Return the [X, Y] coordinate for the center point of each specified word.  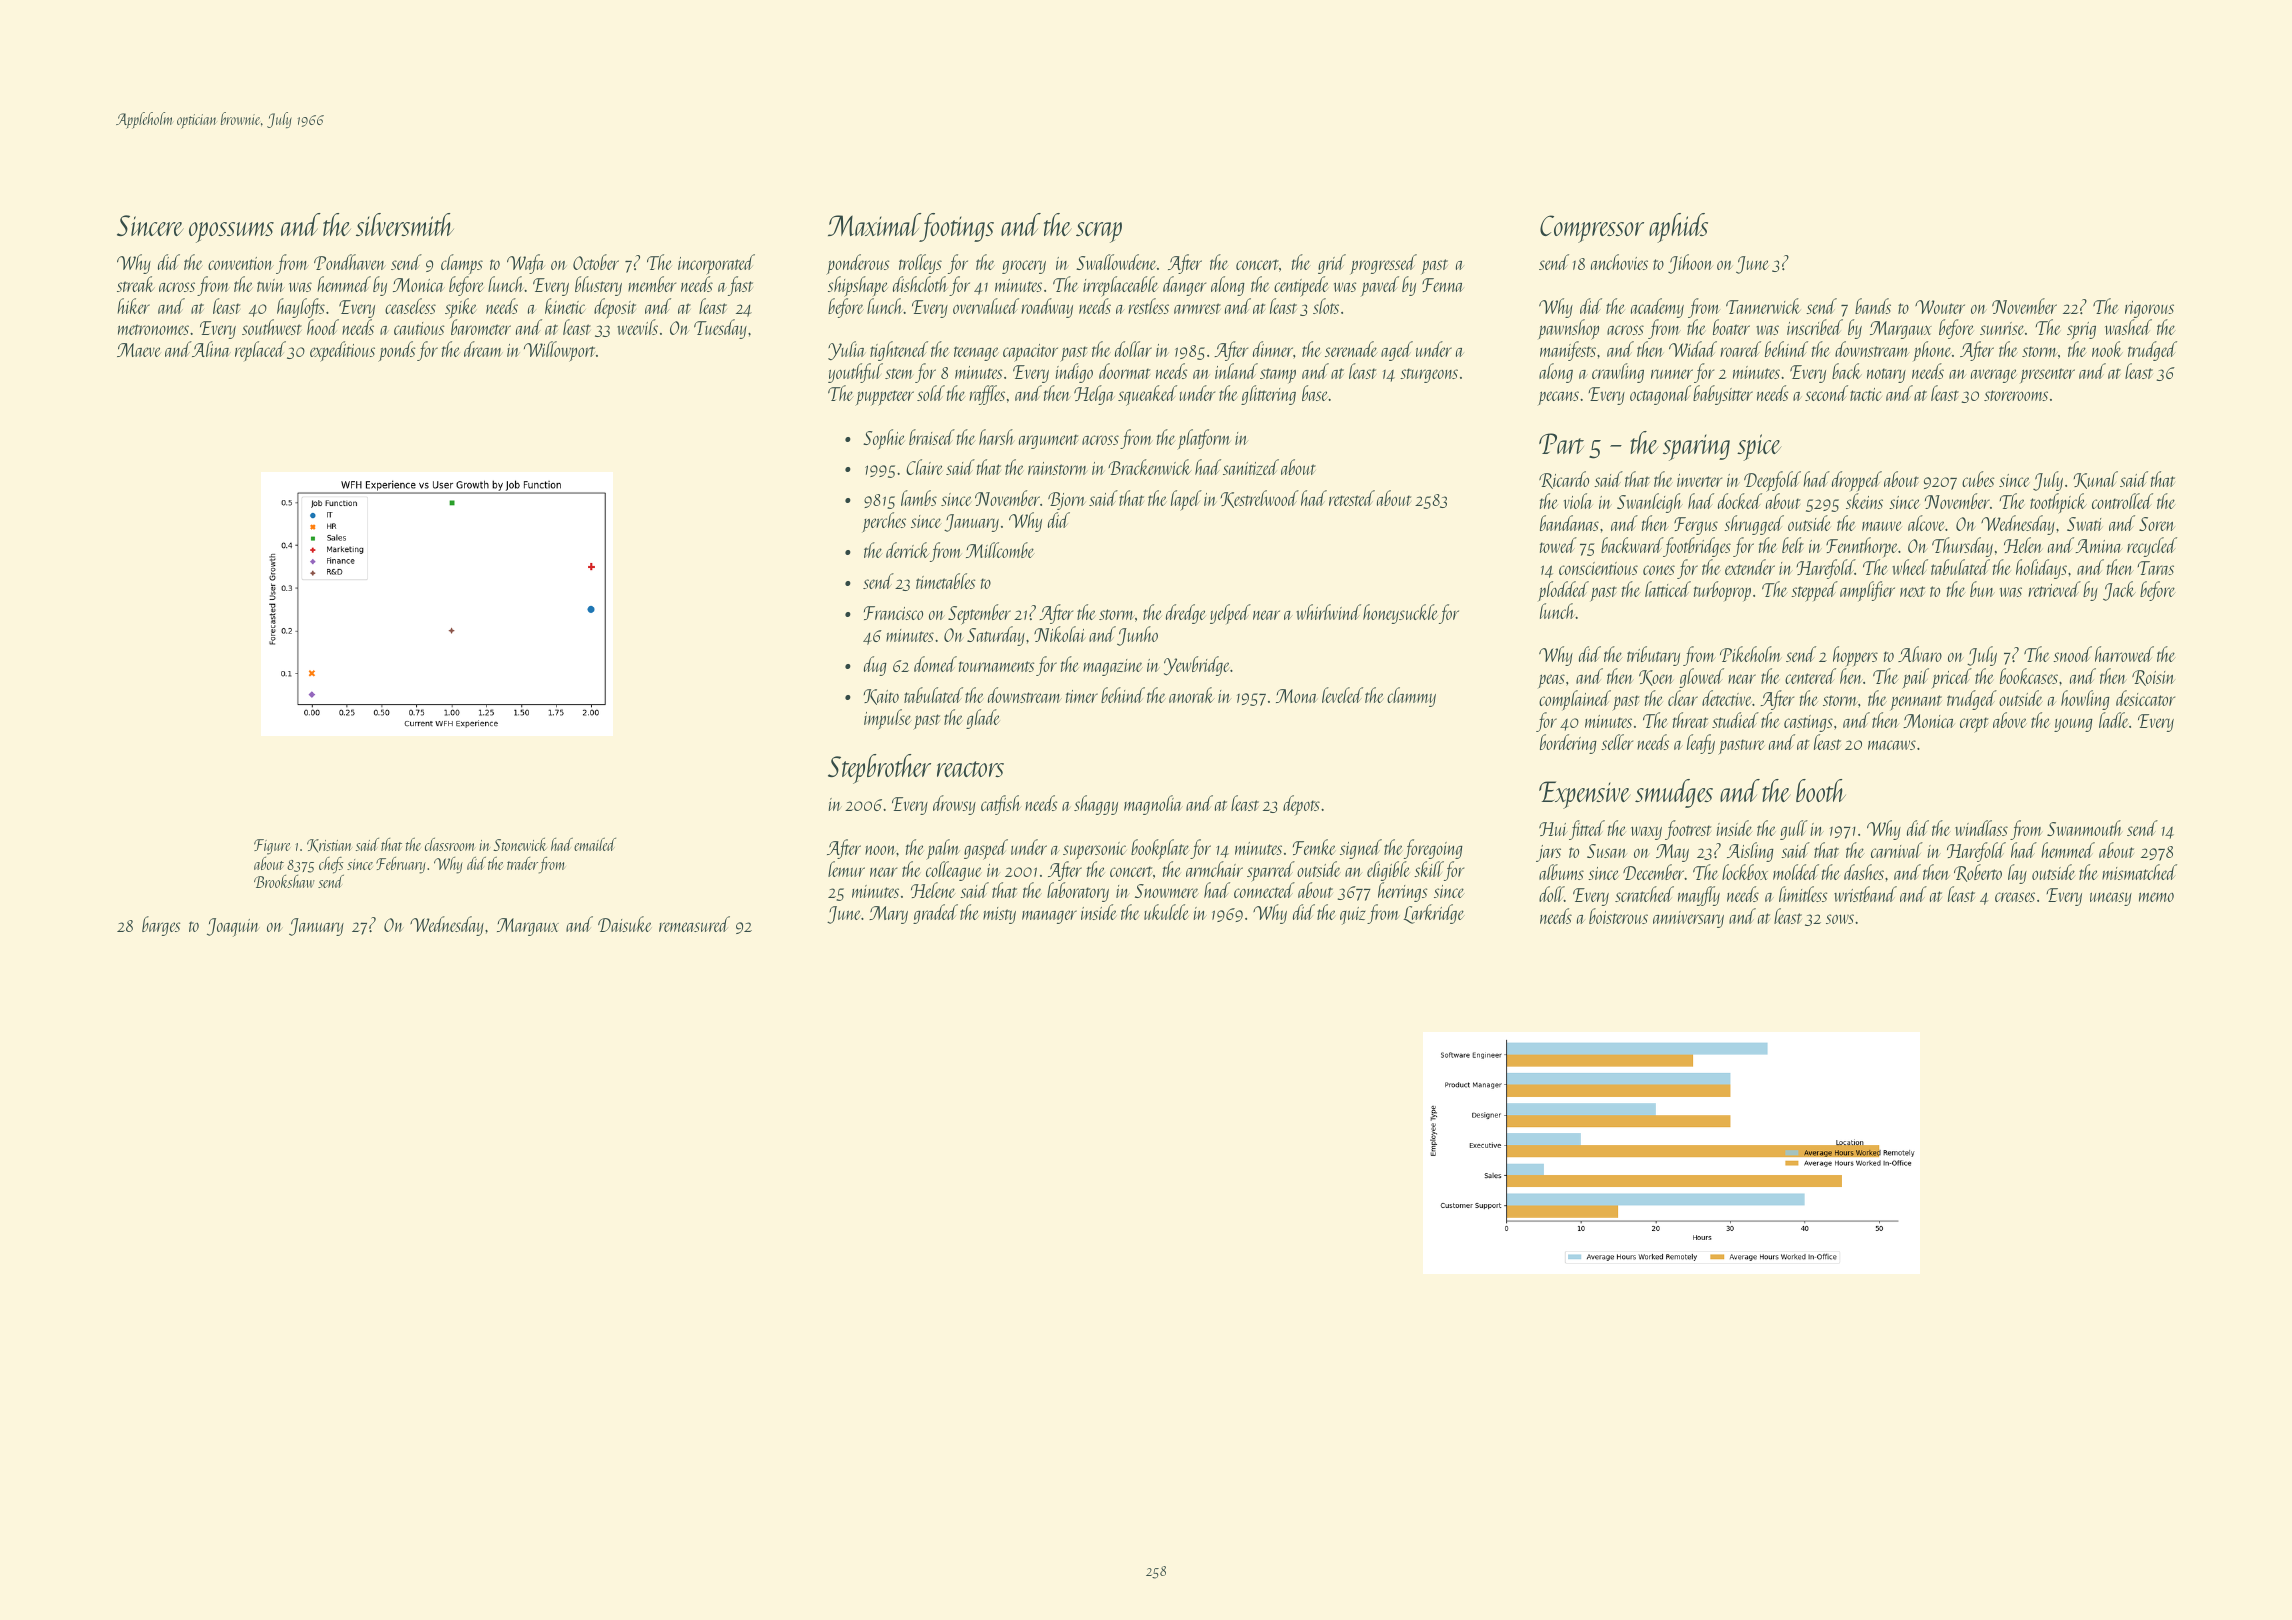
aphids [1678, 228]
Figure [272, 847]
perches [884, 522]
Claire [924, 467]
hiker [133, 306]
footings [957, 227]
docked [1740, 501]
